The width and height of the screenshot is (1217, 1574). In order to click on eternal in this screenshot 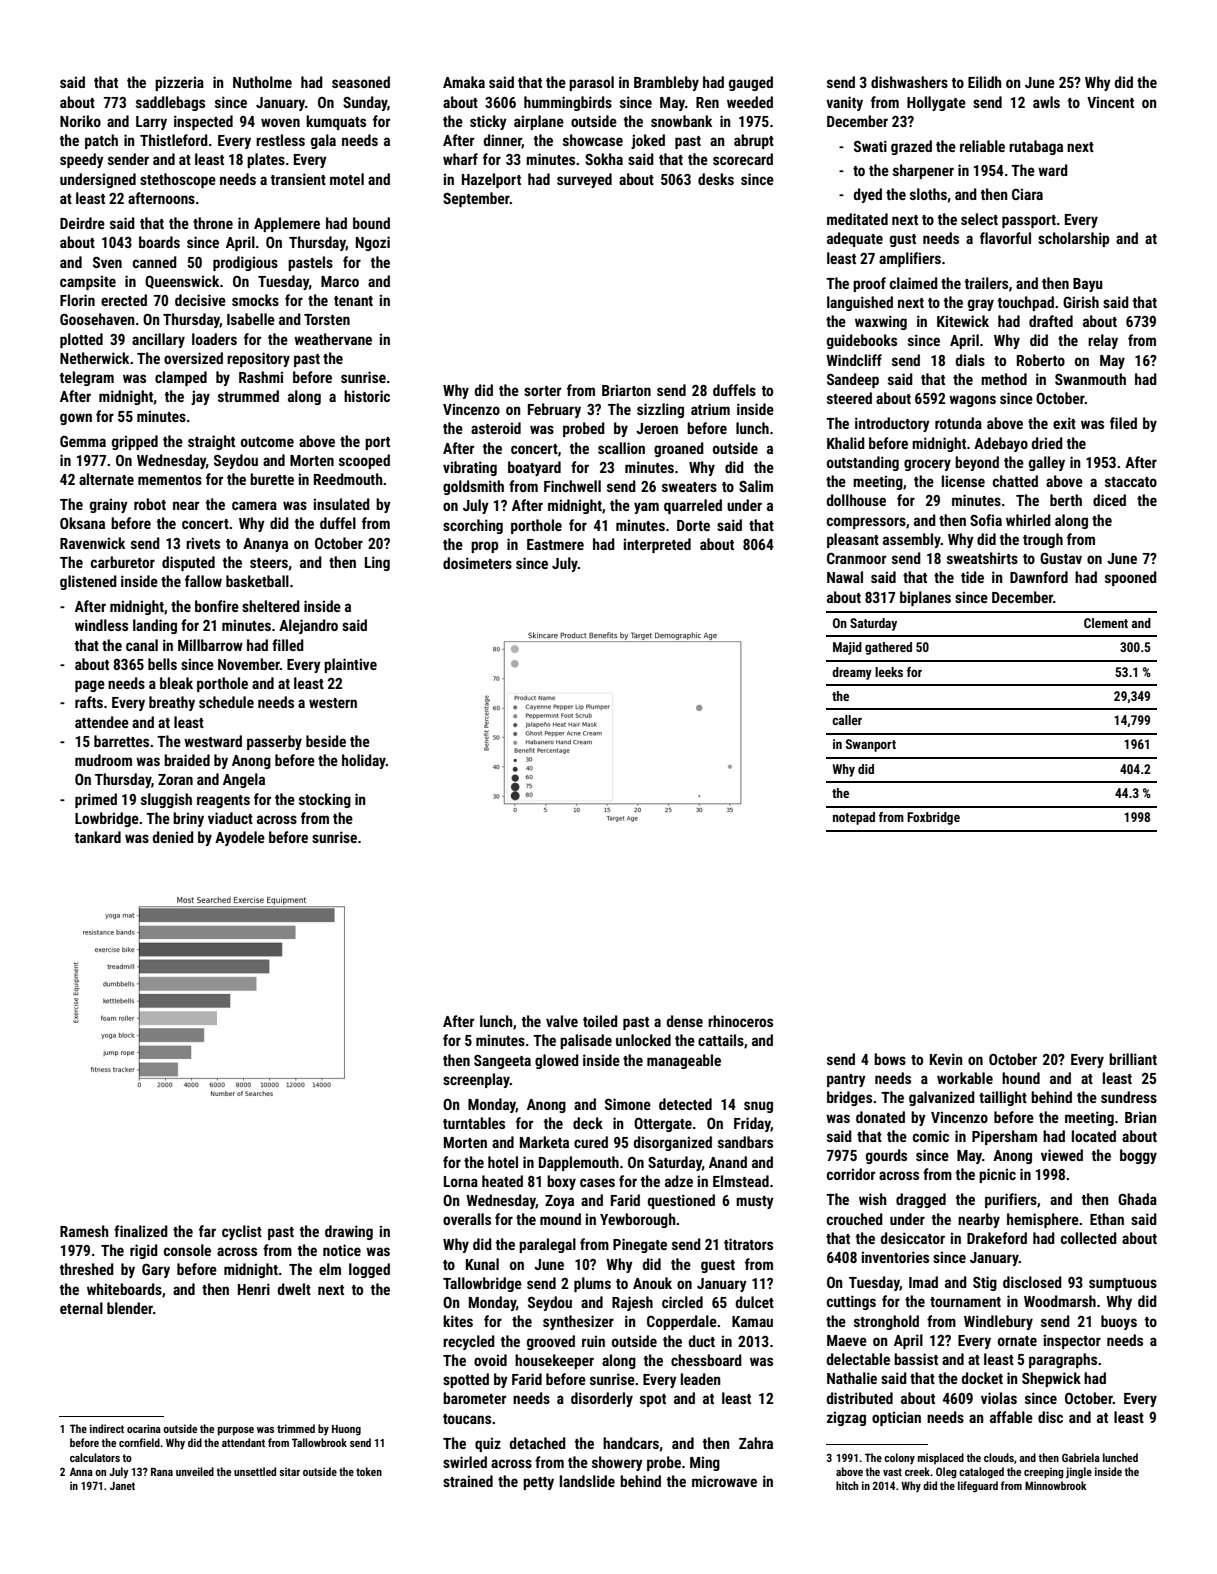, I will do `click(81, 1308)`.
